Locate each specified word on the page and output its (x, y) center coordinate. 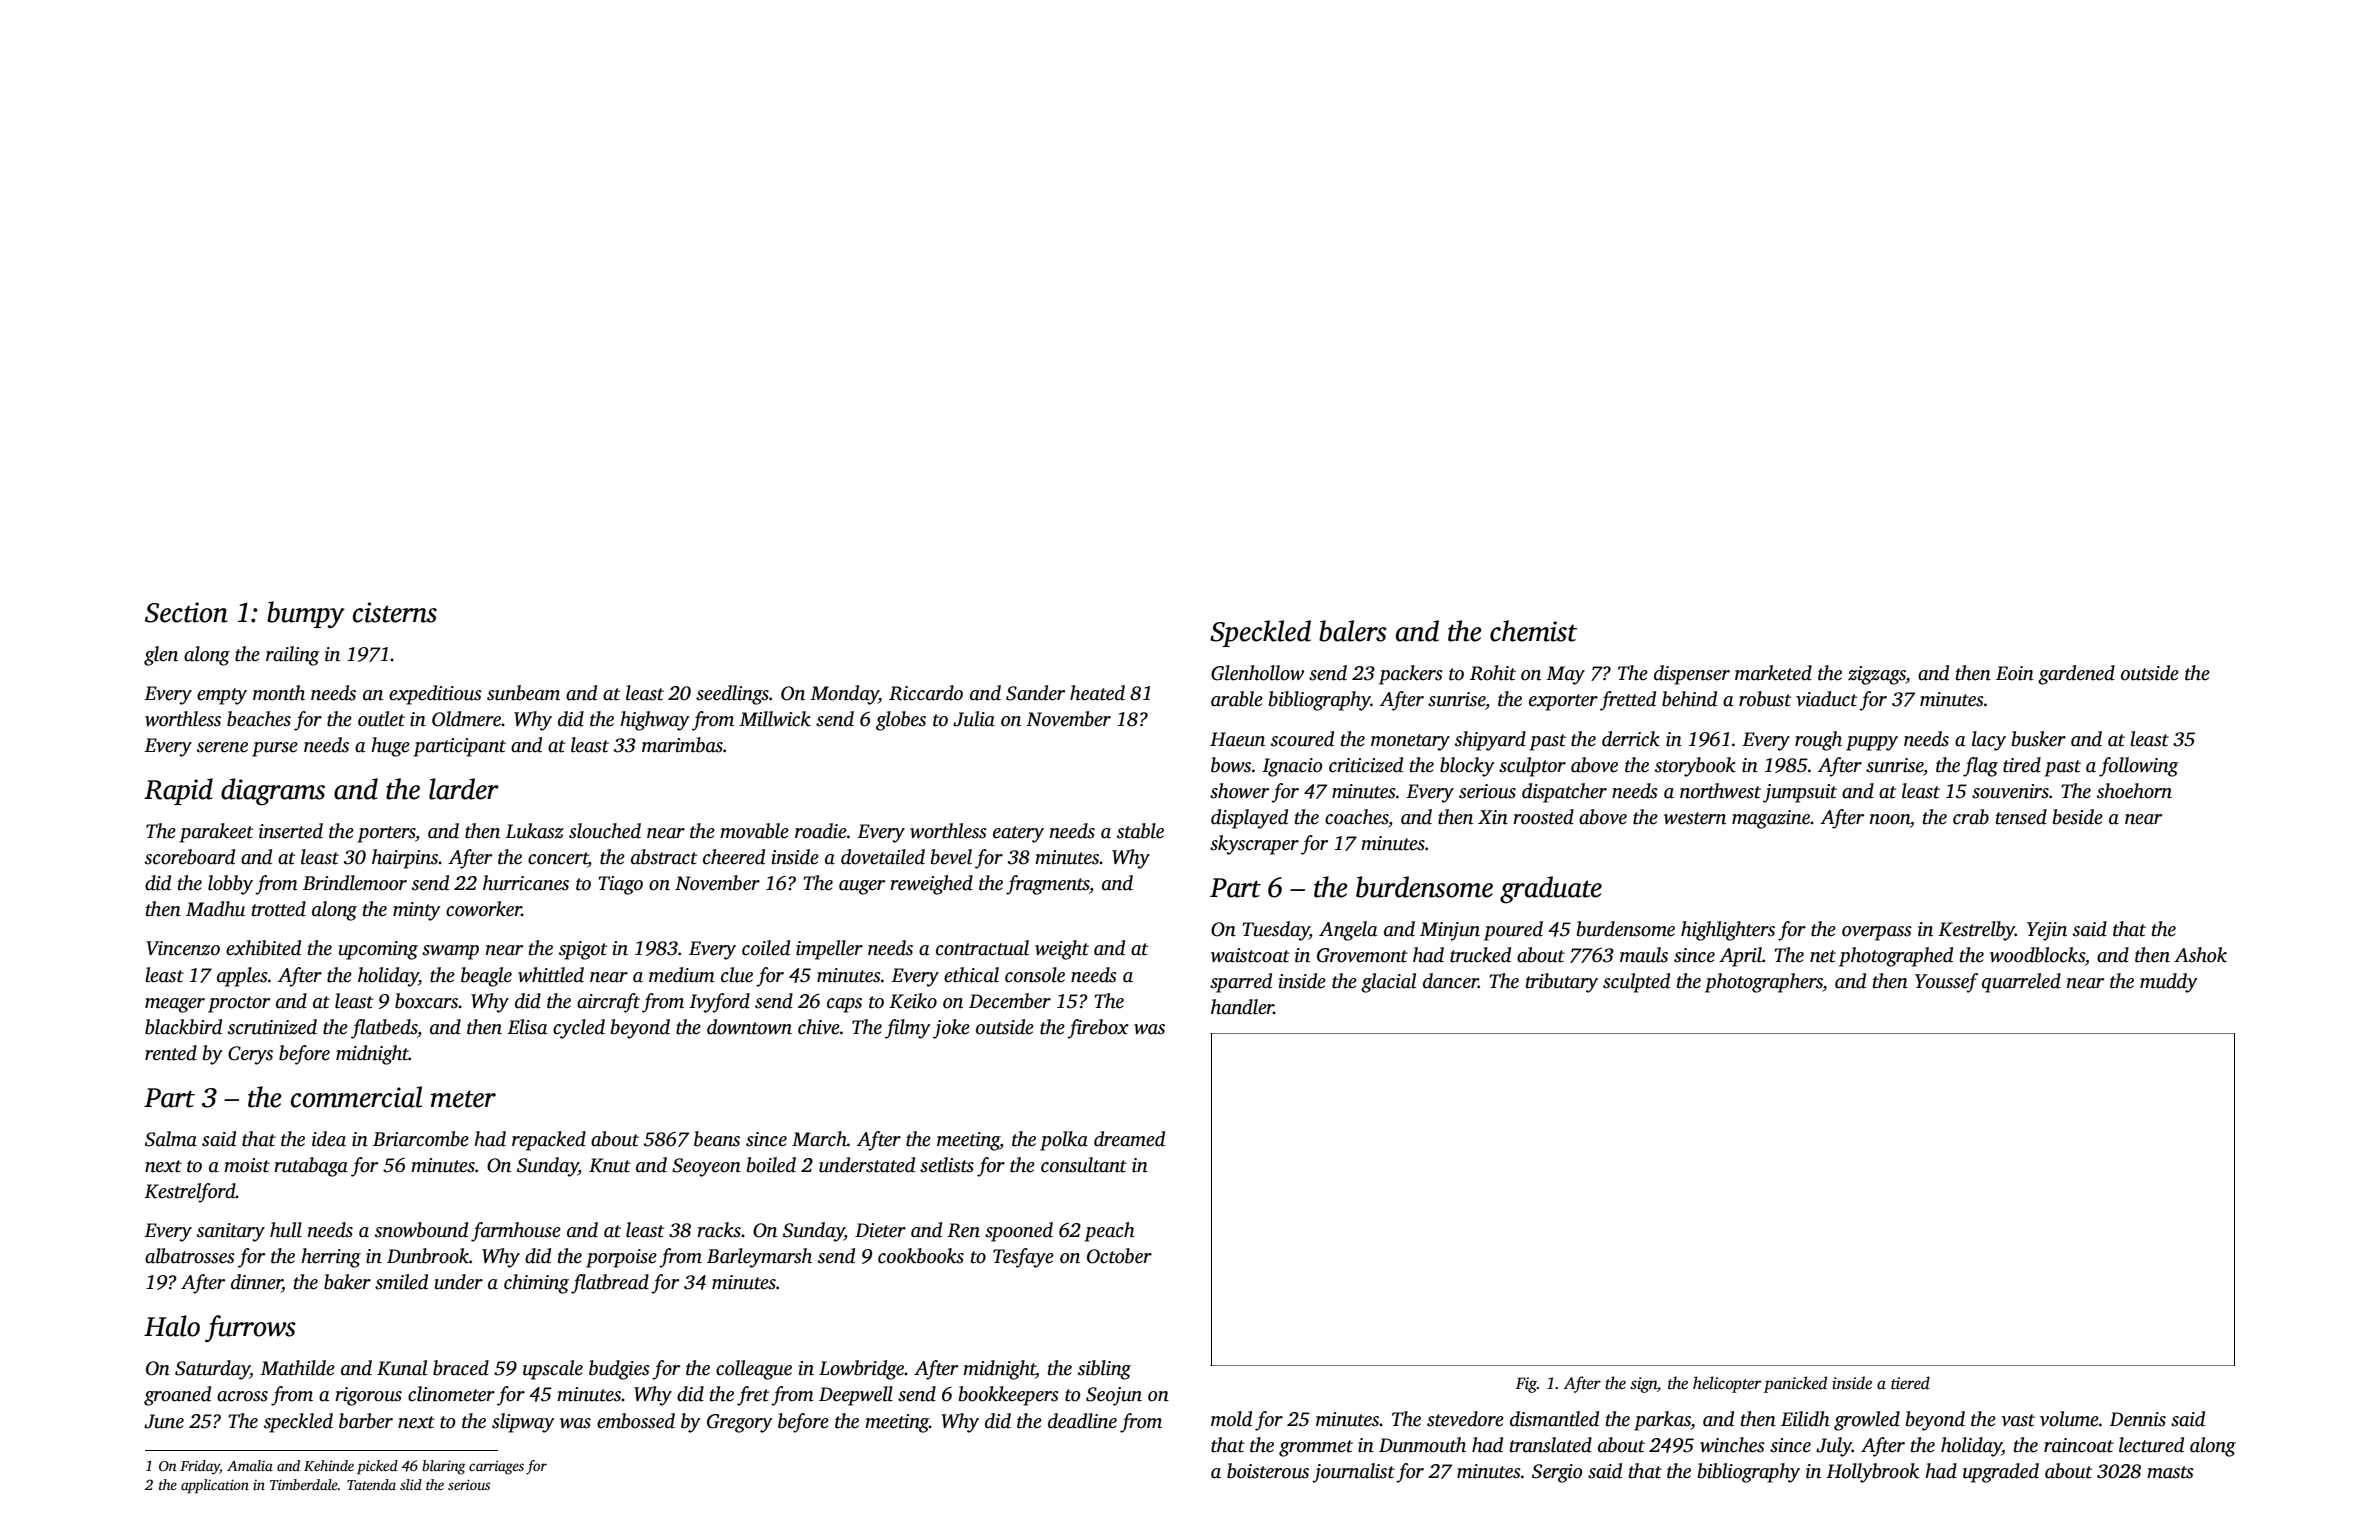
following (2138, 767)
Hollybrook (1872, 1473)
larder (464, 789)
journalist (1353, 1473)
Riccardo (926, 693)
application (215, 1486)
